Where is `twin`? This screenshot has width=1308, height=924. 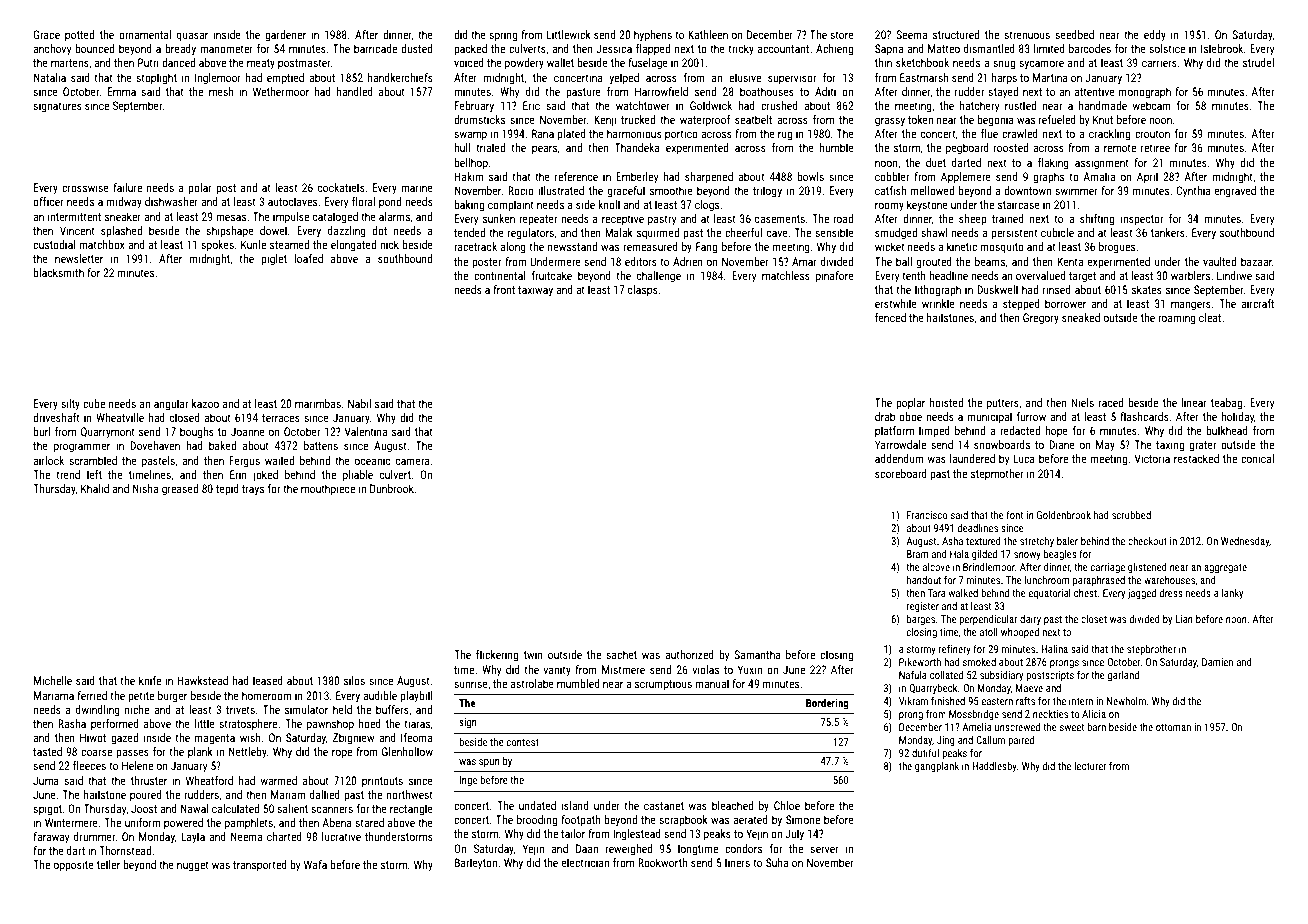 twin is located at coordinates (533, 654).
